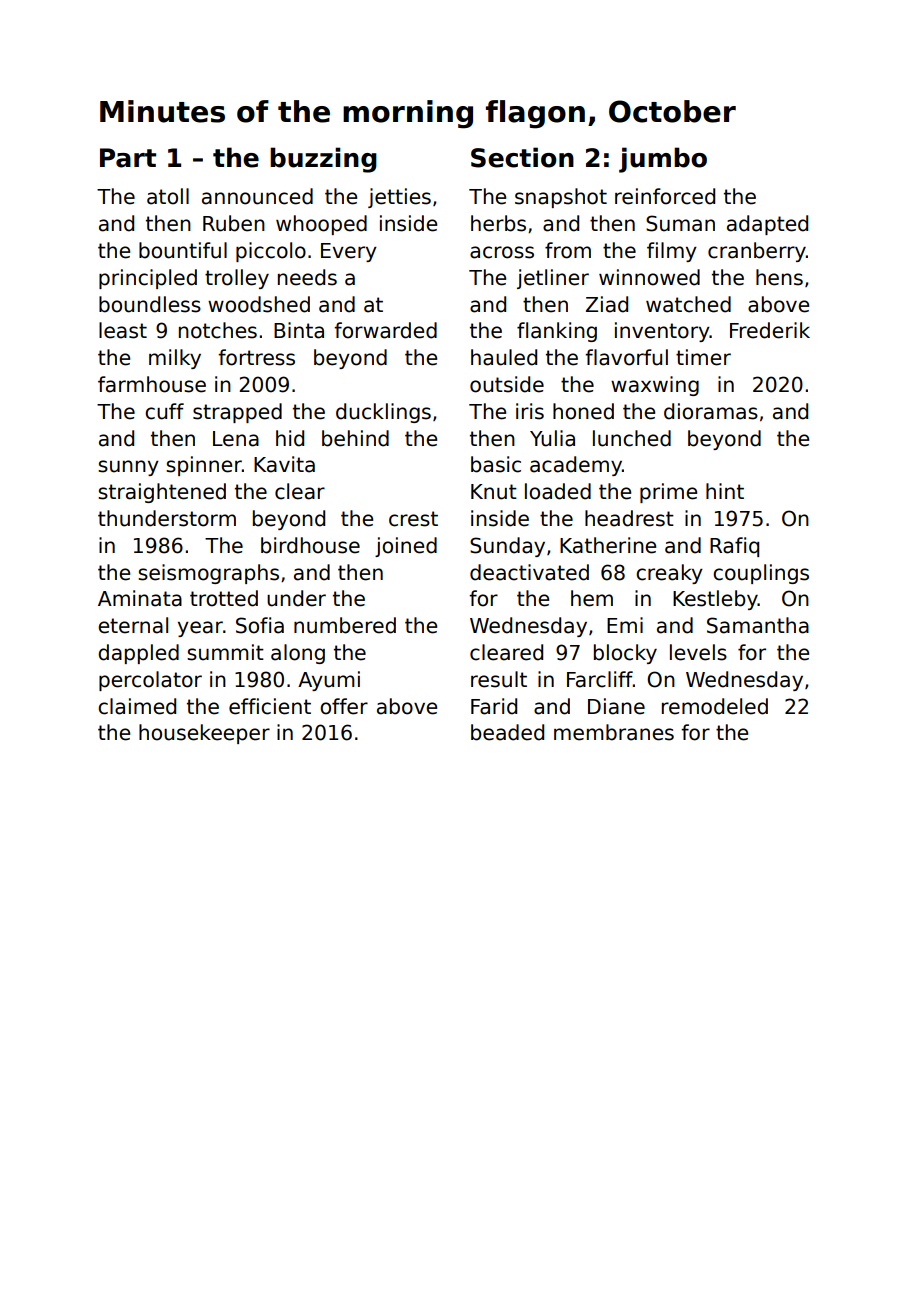 This screenshot has width=908, height=1316. Describe the element at coordinates (259, 304) in the screenshot. I see `woodshed` at that location.
